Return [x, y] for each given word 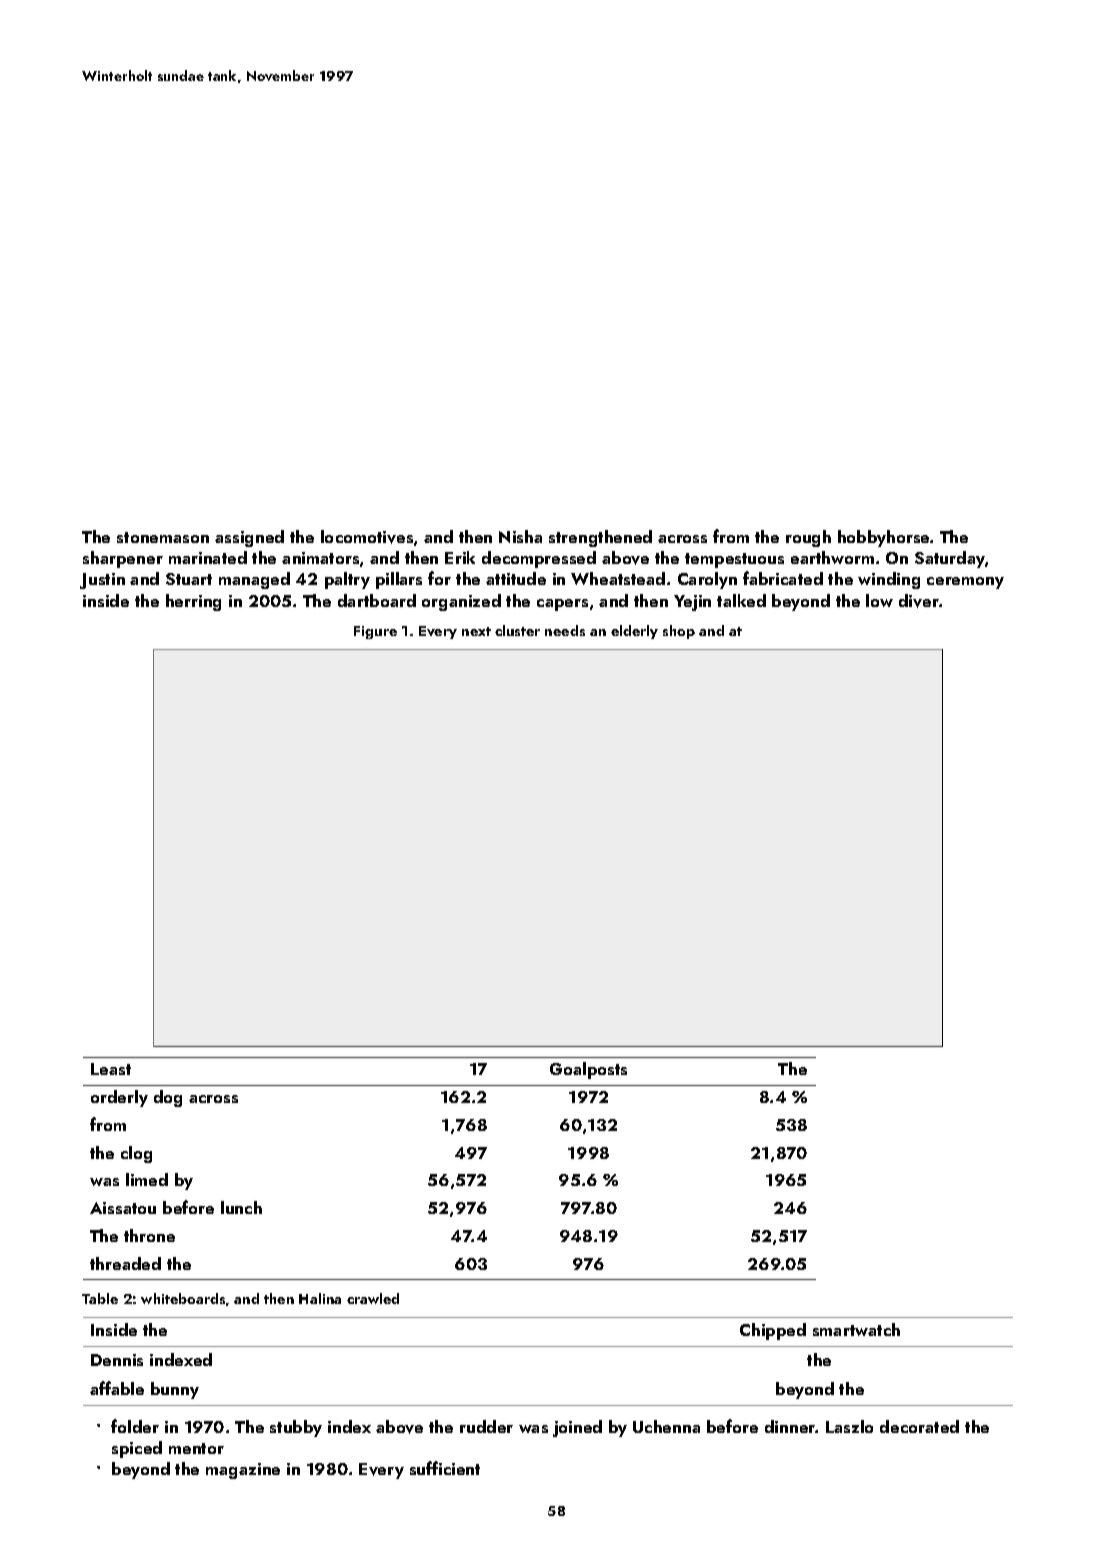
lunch [241, 1207]
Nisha [520, 536]
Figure [375, 632]
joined [577, 1428]
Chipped [773, 1331]
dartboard [377, 600]
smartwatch [856, 1329]
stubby [296, 1428]
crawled [373, 1298]
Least [111, 1069]
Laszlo [849, 1426]
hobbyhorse [883, 538]
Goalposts [588, 1070]
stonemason [163, 537]
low [879, 600]
